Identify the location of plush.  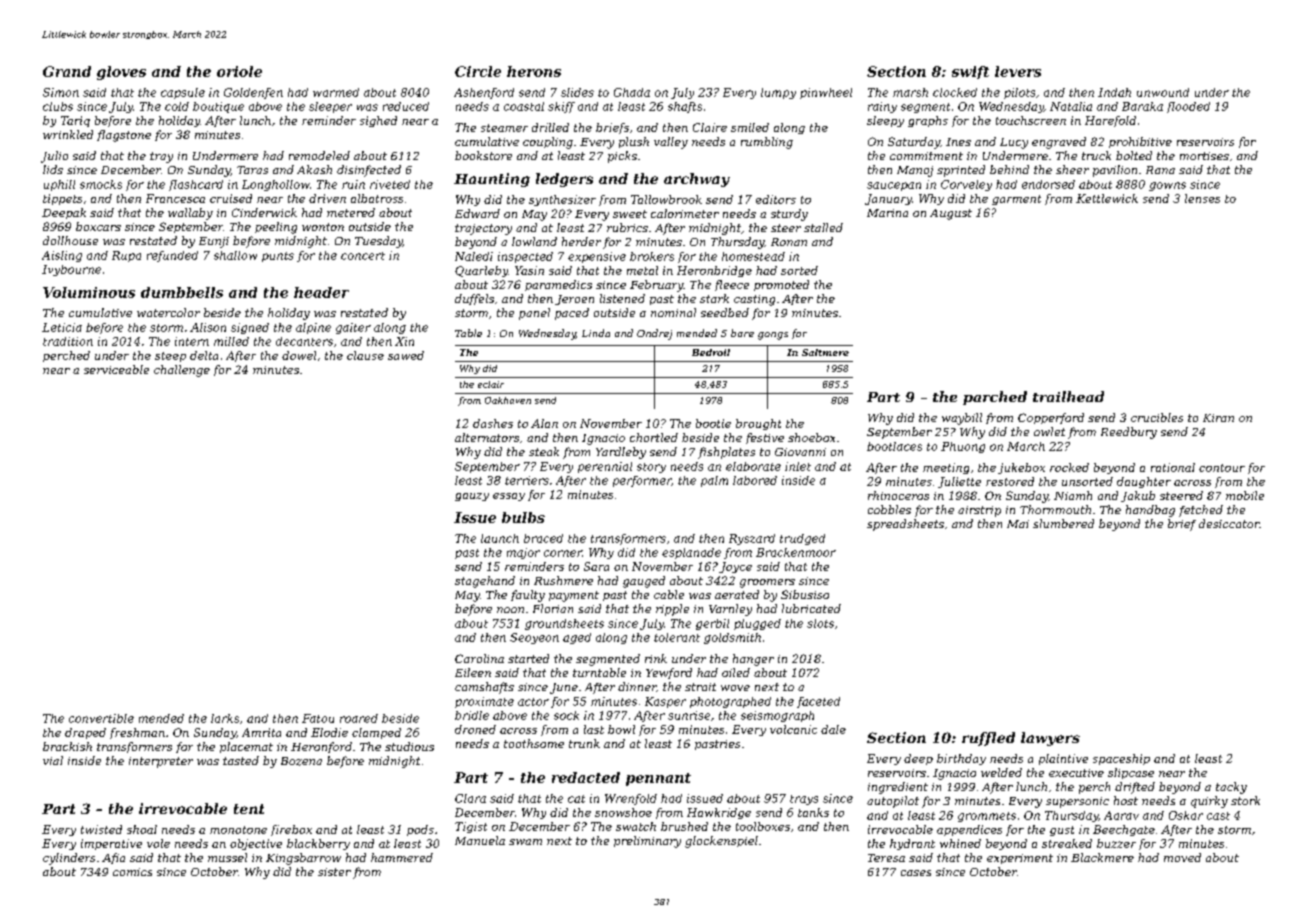
(634, 142).
